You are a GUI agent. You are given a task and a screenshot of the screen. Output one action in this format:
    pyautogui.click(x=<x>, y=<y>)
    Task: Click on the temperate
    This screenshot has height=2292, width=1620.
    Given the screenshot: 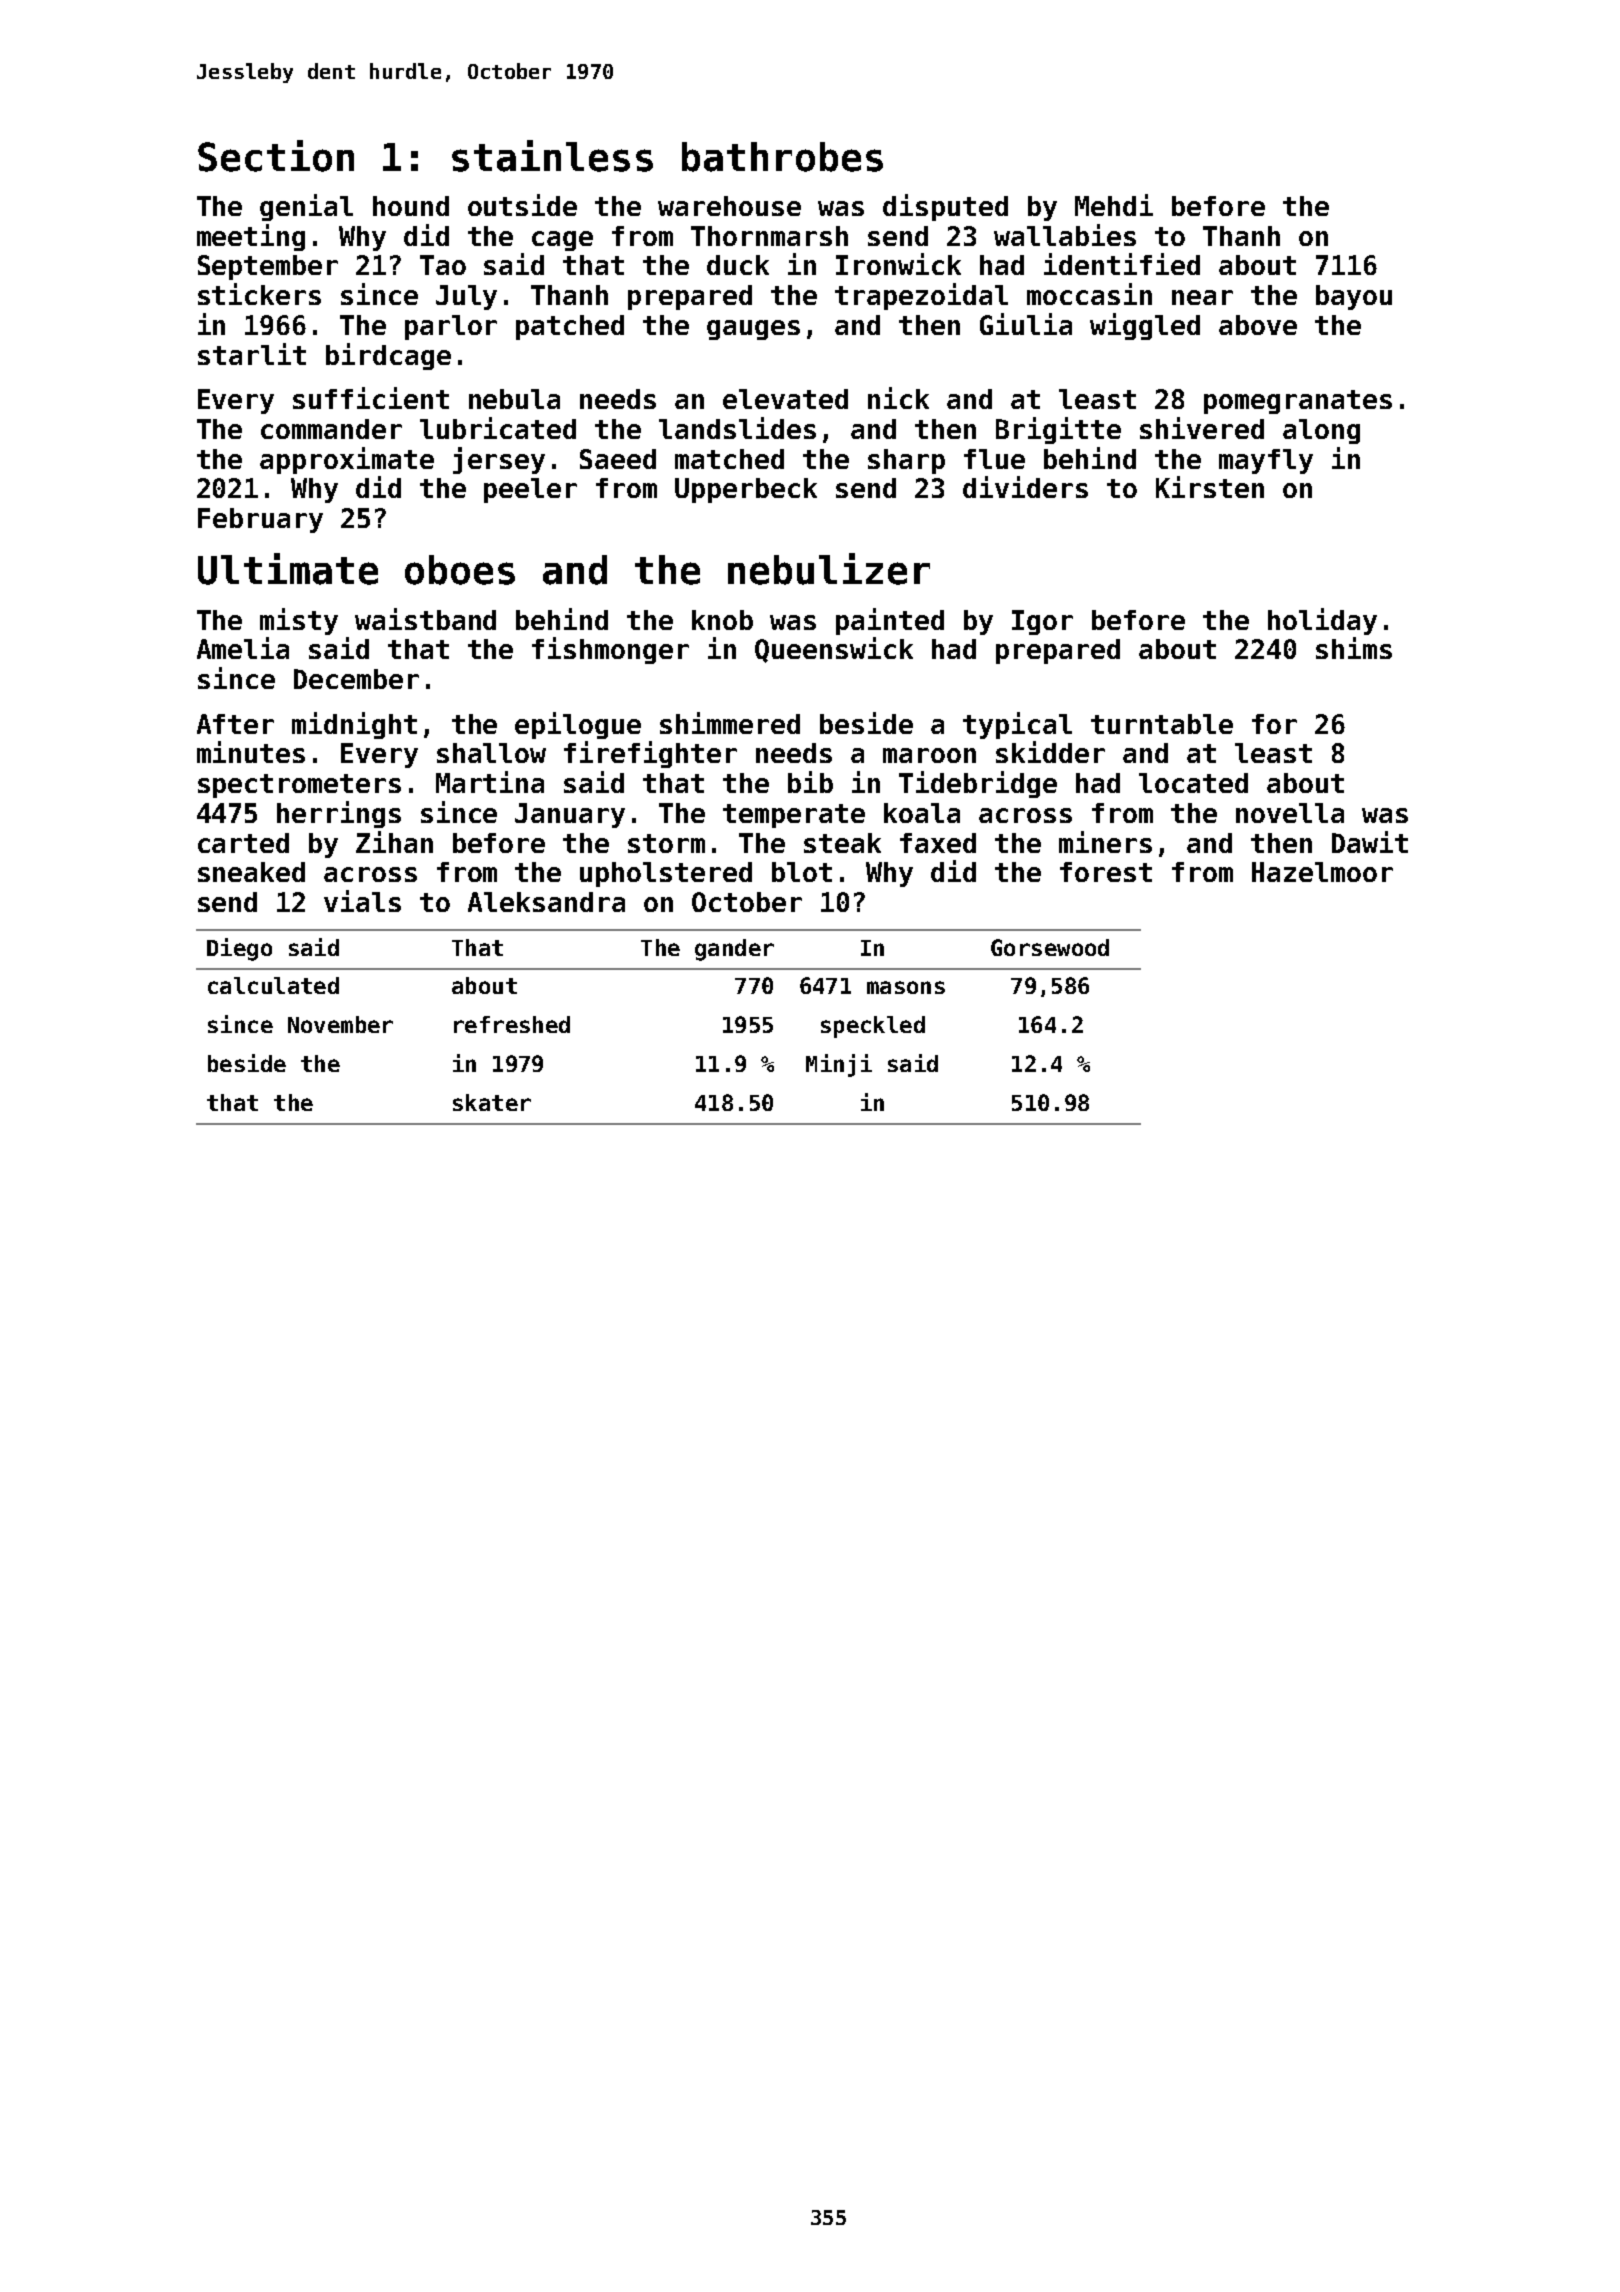 What is the action you would take?
    pyautogui.click(x=794, y=816)
